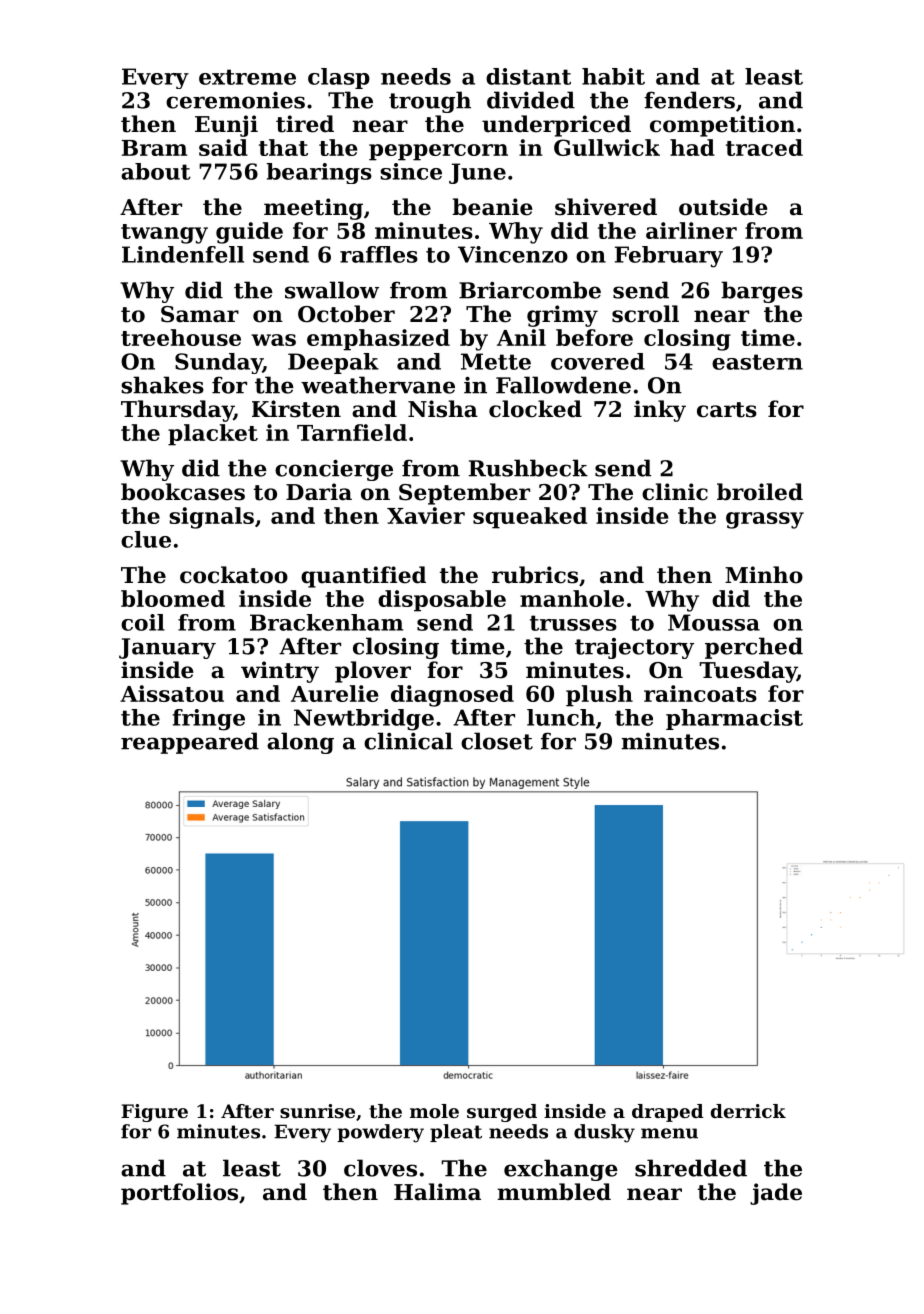  What do you see at coordinates (456, 1133) in the screenshot?
I see `pleat` at bounding box center [456, 1133].
